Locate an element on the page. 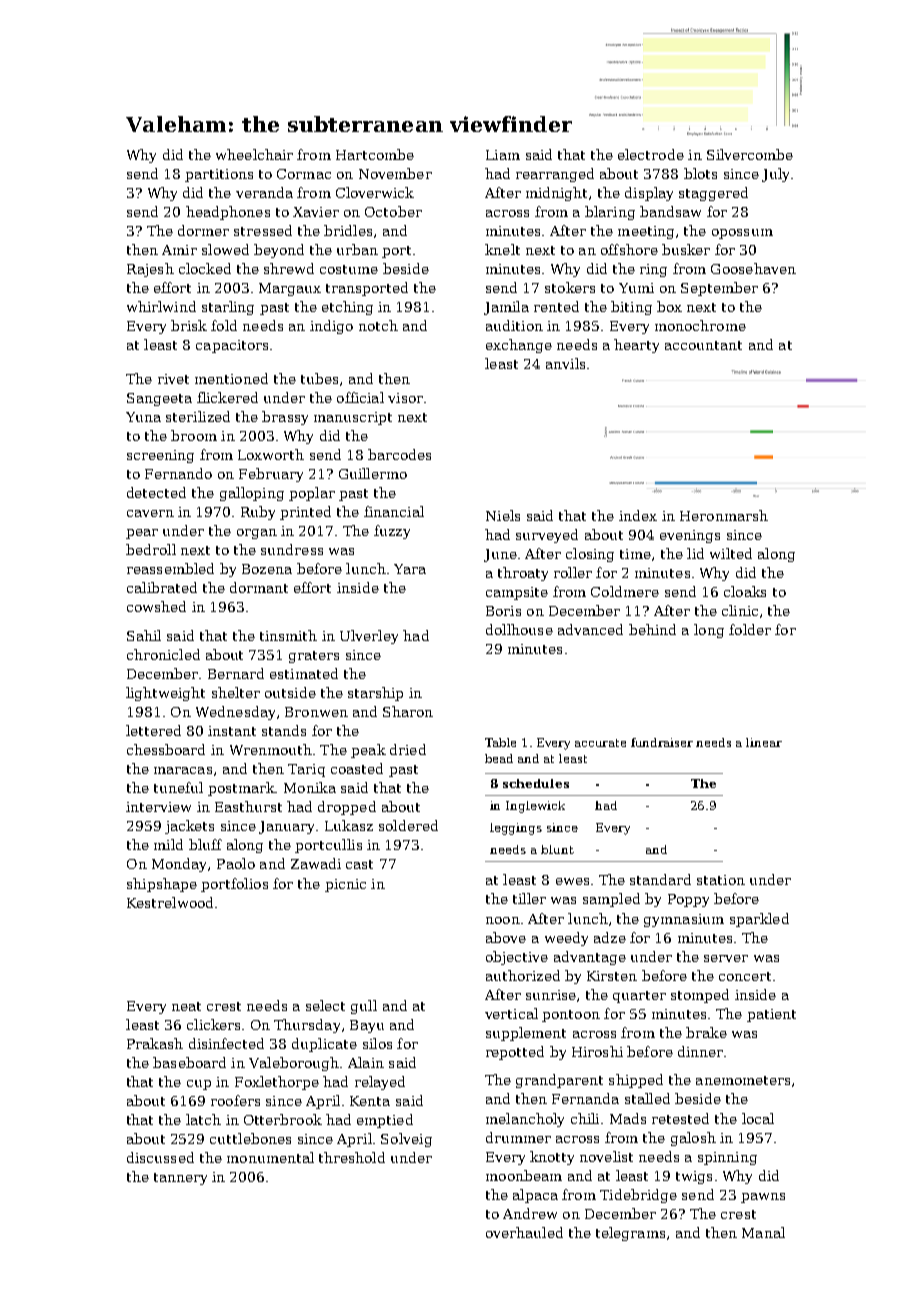 Image resolution: width=924 pixels, height=1314 pixels. baseboard is located at coordinates (189, 1062).
